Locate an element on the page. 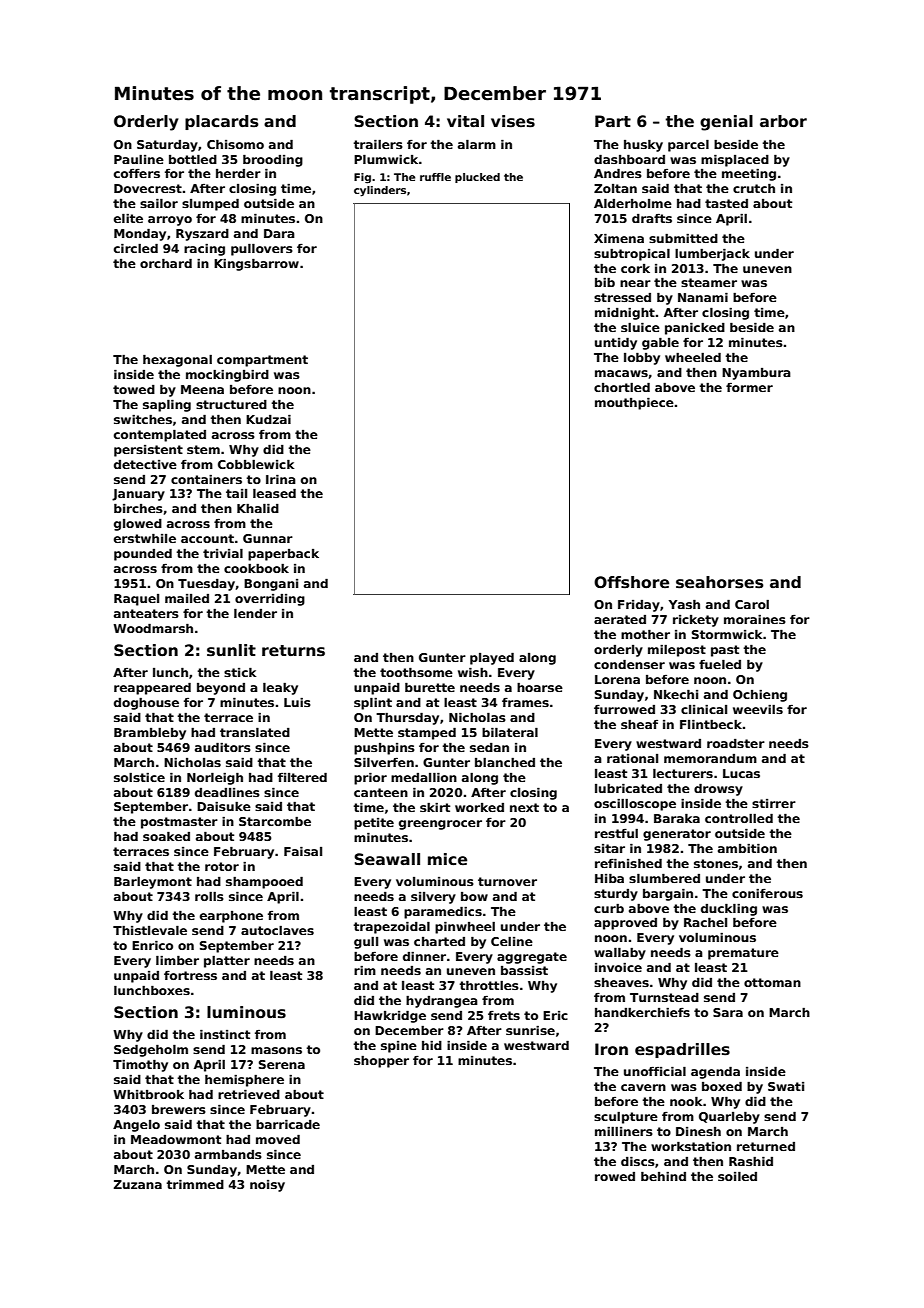 The image size is (924, 1308). trimmed is located at coordinates (195, 1184).
